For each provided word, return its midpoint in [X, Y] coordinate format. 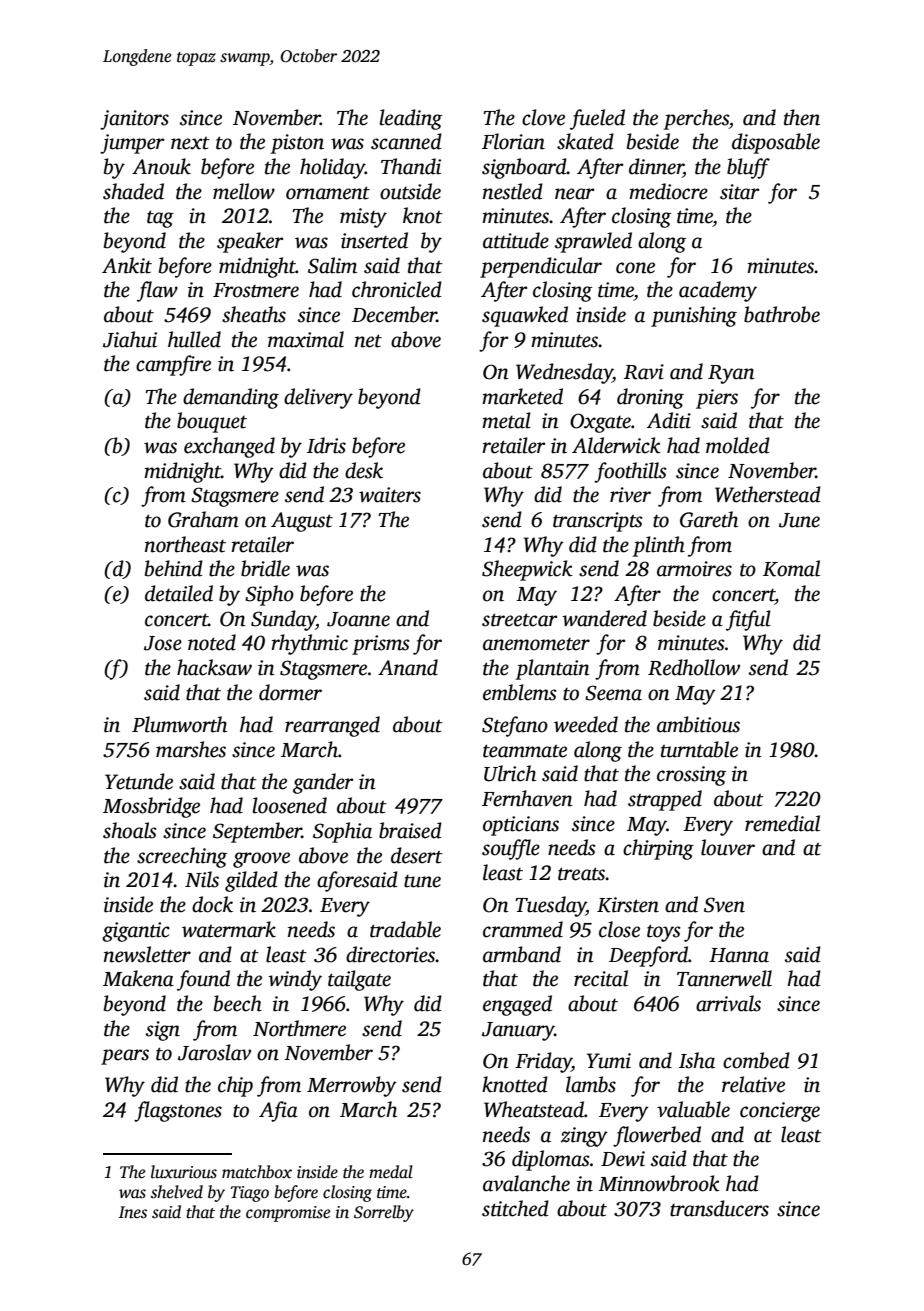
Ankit [127, 265]
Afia [278, 1111]
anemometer [536, 644]
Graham [203, 519]
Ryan [731, 374]
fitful [748, 620]
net [368, 341]
